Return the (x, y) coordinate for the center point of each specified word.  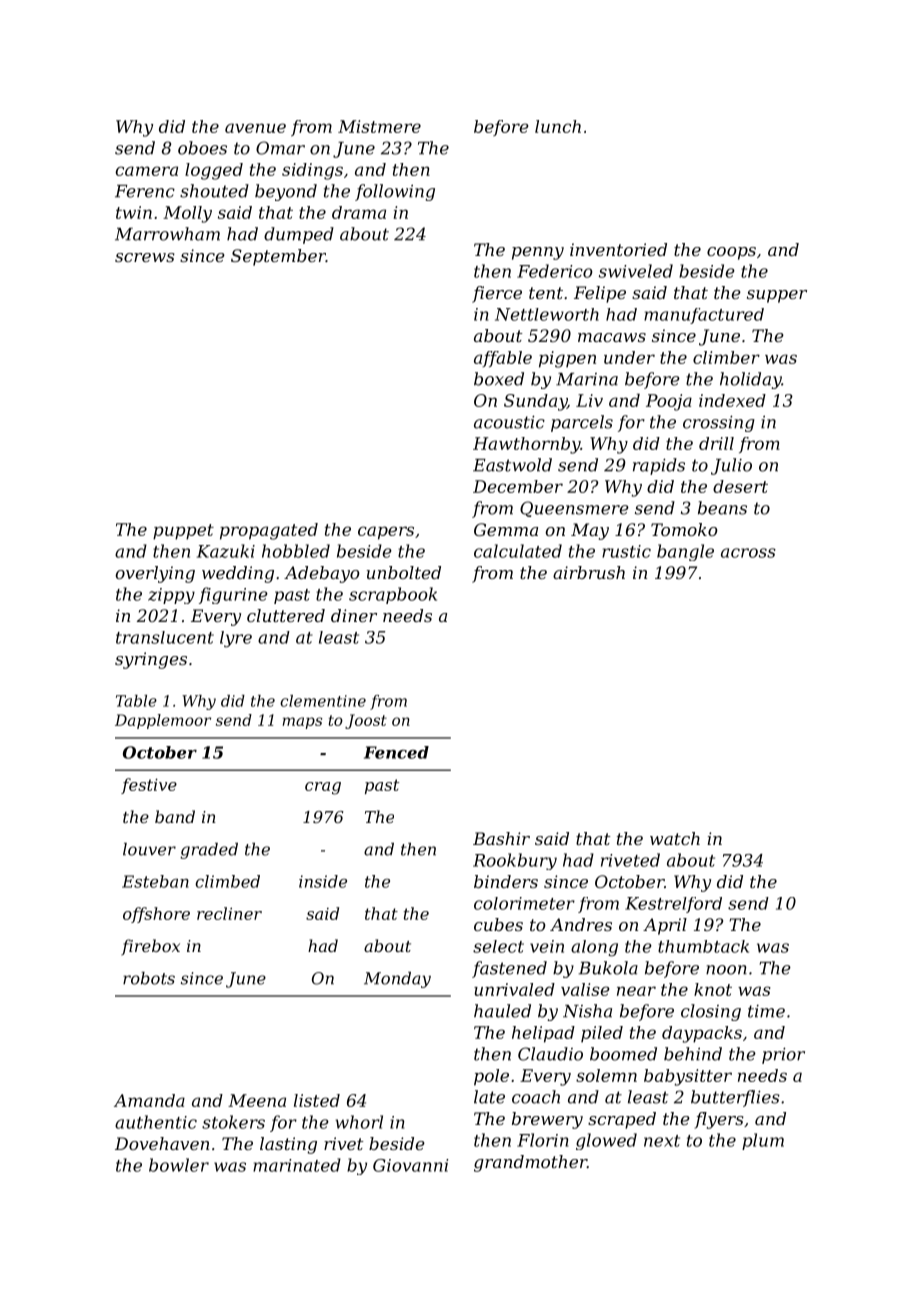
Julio (731, 466)
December (518, 486)
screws (145, 257)
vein (547, 946)
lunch (558, 126)
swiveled (636, 271)
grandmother (530, 1163)
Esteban (155, 881)
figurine (233, 595)
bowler (179, 1165)
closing (711, 1012)
